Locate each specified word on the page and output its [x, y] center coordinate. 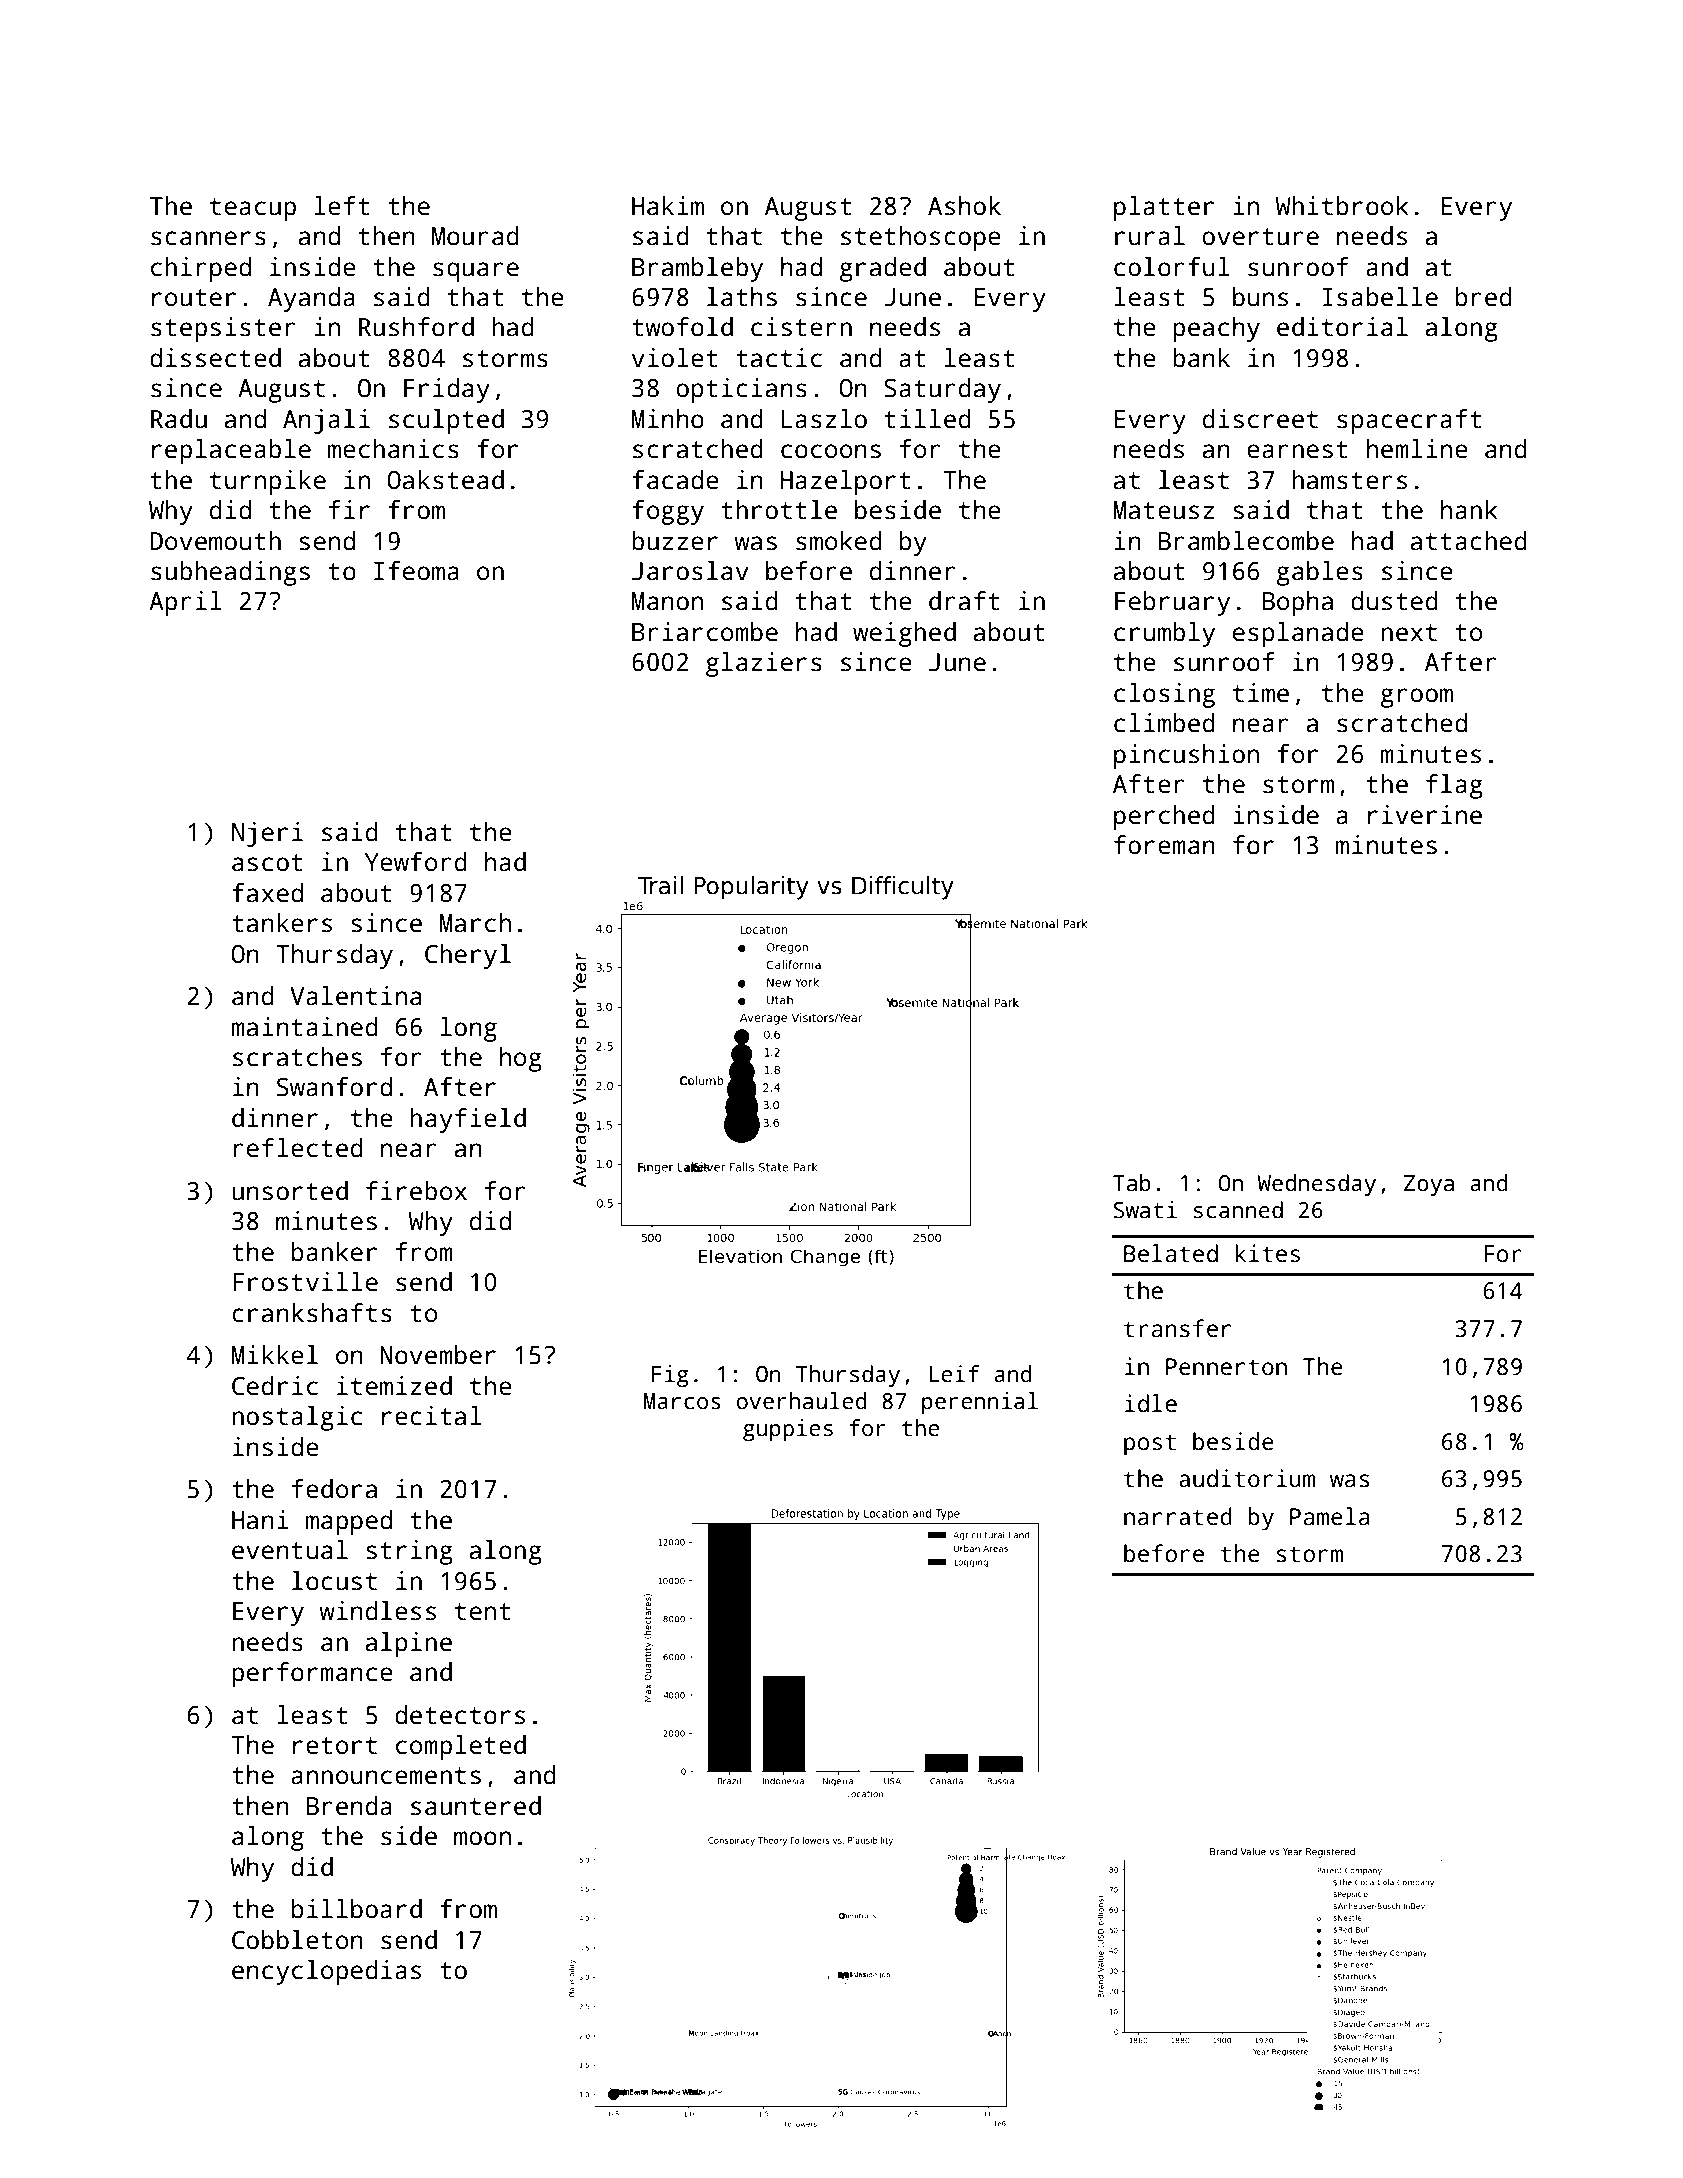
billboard [357, 1909]
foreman [1164, 845]
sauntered [476, 1806]
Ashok [964, 206]
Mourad [475, 236]
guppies [788, 1430]
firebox [416, 1191]
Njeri [267, 834]
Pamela [1330, 1516]
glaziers [764, 664]
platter [1164, 208]
